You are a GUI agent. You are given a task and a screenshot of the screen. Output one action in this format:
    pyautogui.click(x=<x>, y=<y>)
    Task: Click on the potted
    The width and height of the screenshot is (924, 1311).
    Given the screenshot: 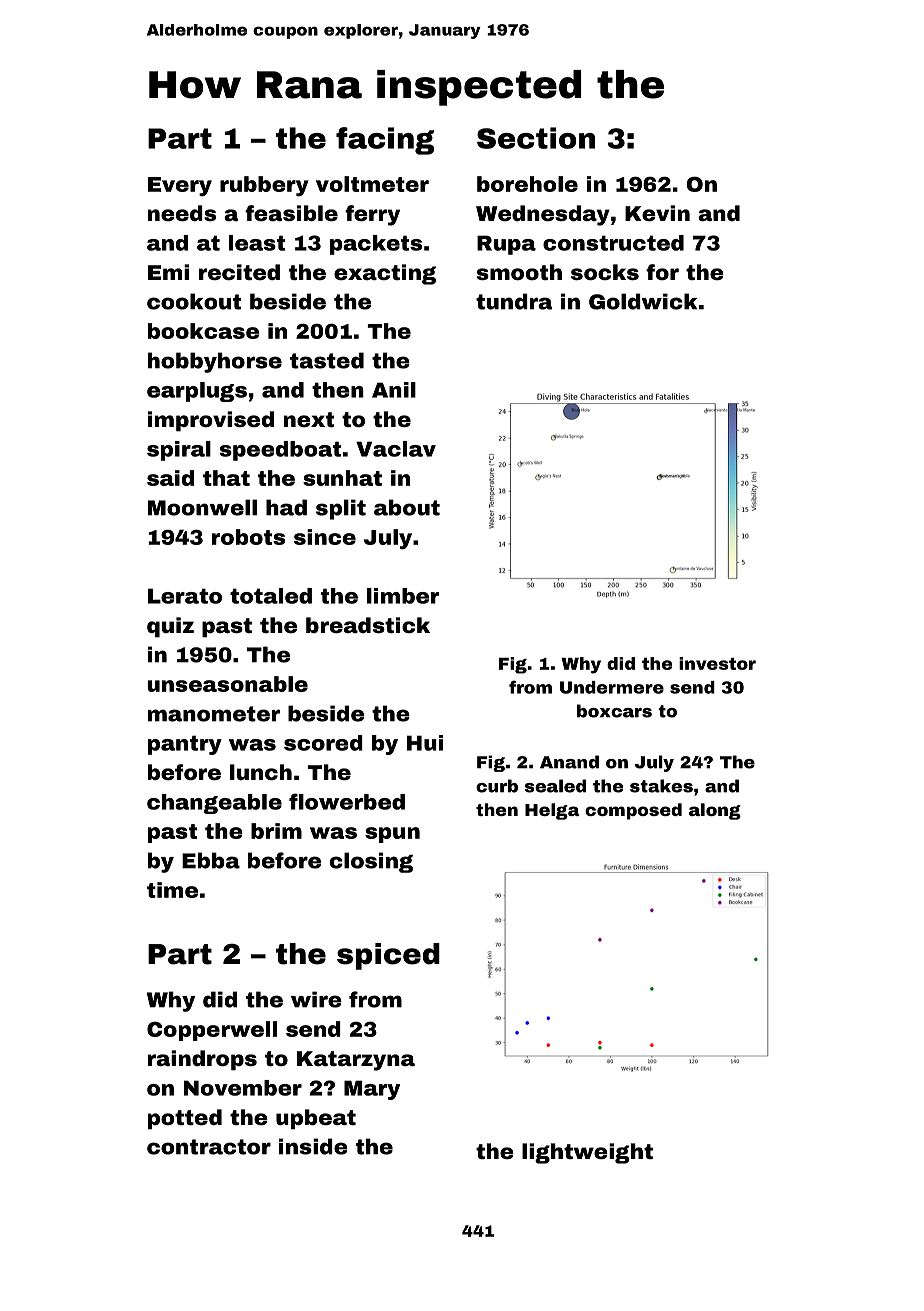 What is the action you would take?
    pyautogui.click(x=185, y=1119)
